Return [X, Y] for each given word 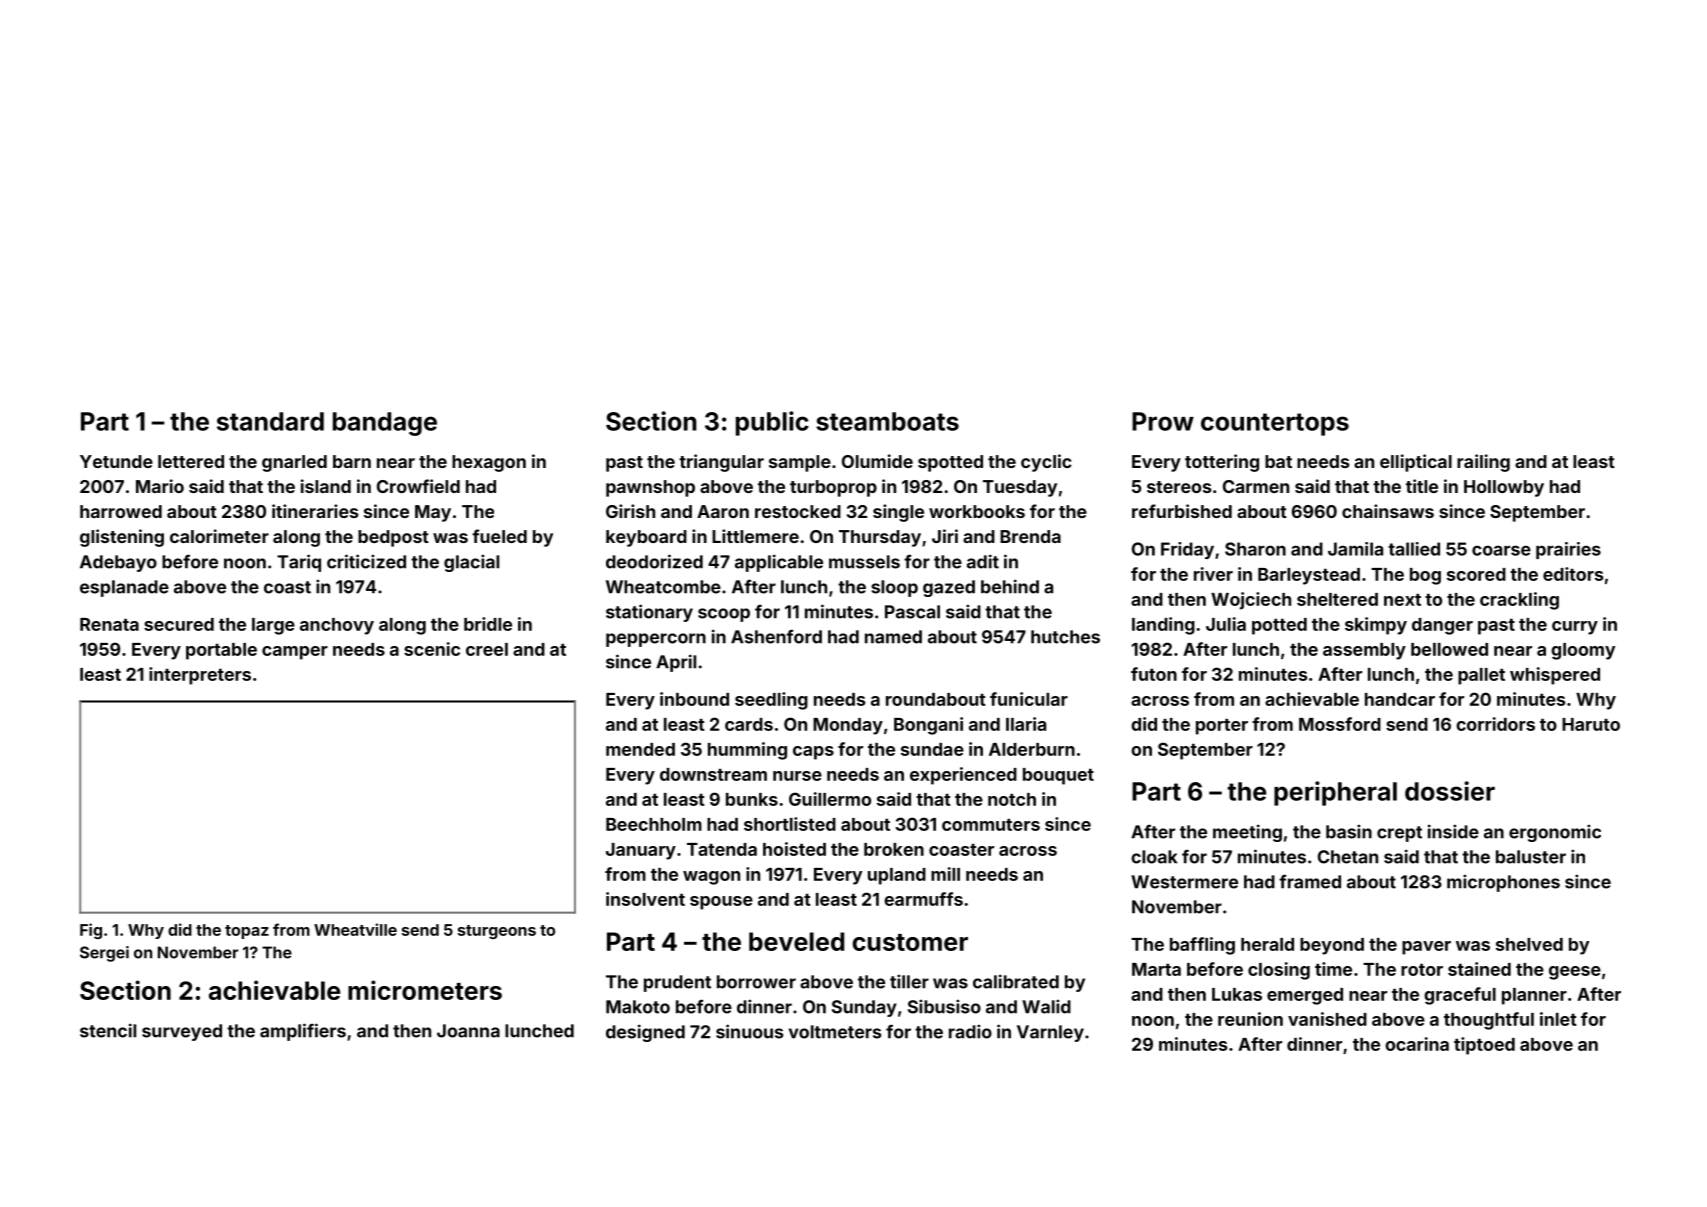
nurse [797, 776]
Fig [91, 931]
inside [1453, 831]
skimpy [1376, 626]
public [772, 423]
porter [1222, 727]
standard [270, 421]
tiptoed [1484, 1046]
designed [645, 1033]
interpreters [200, 676]
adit [983, 561]
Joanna [468, 1031]
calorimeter [219, 536]
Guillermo [830, 799]
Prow [1163, 421]
